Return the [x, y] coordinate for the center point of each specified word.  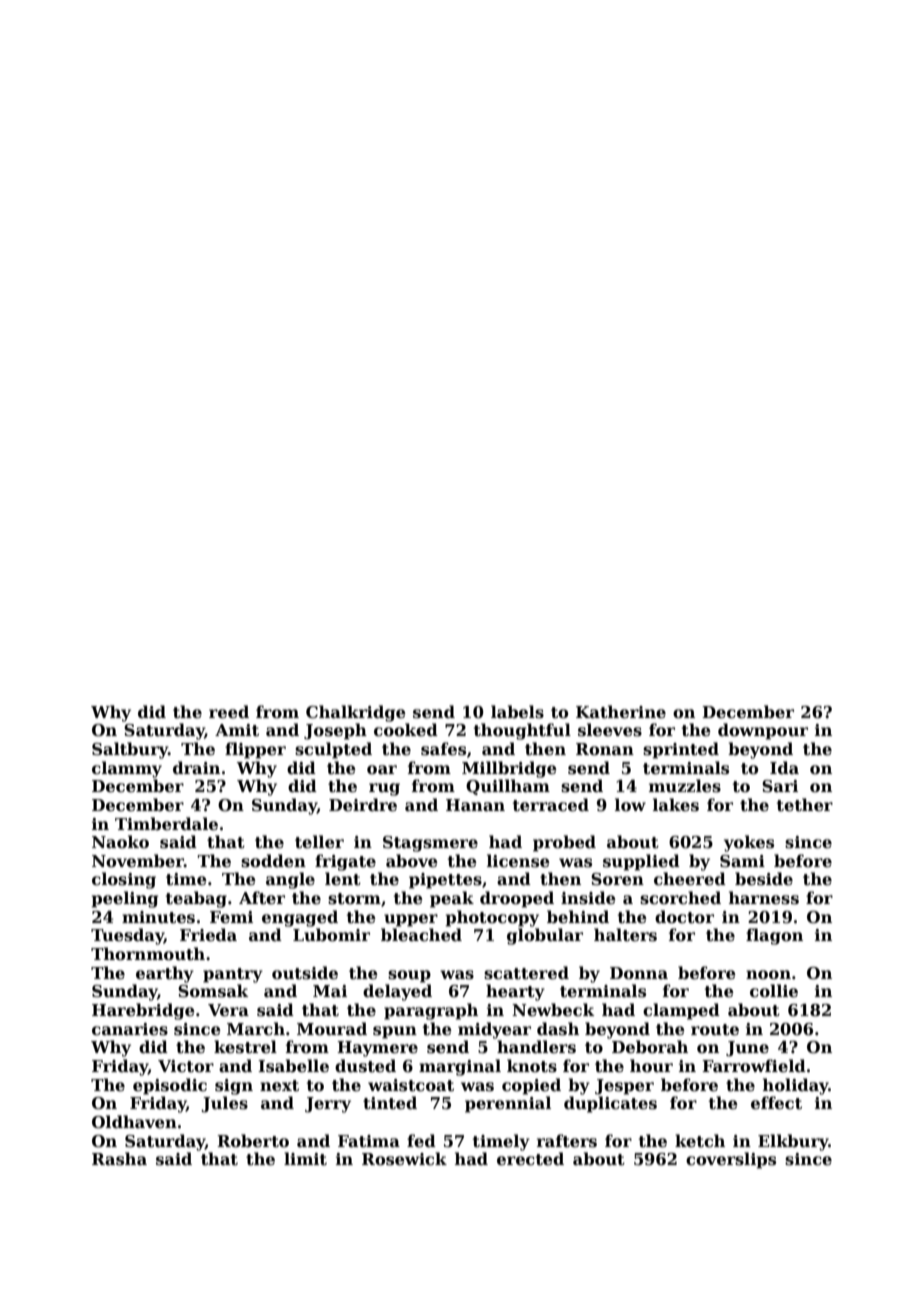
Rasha [119, 1159]
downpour [763, 731]
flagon [774, 936]
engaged [300, 918]
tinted [390, 1103]
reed [229, 712]
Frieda [208, 935]
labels [517, 712]
